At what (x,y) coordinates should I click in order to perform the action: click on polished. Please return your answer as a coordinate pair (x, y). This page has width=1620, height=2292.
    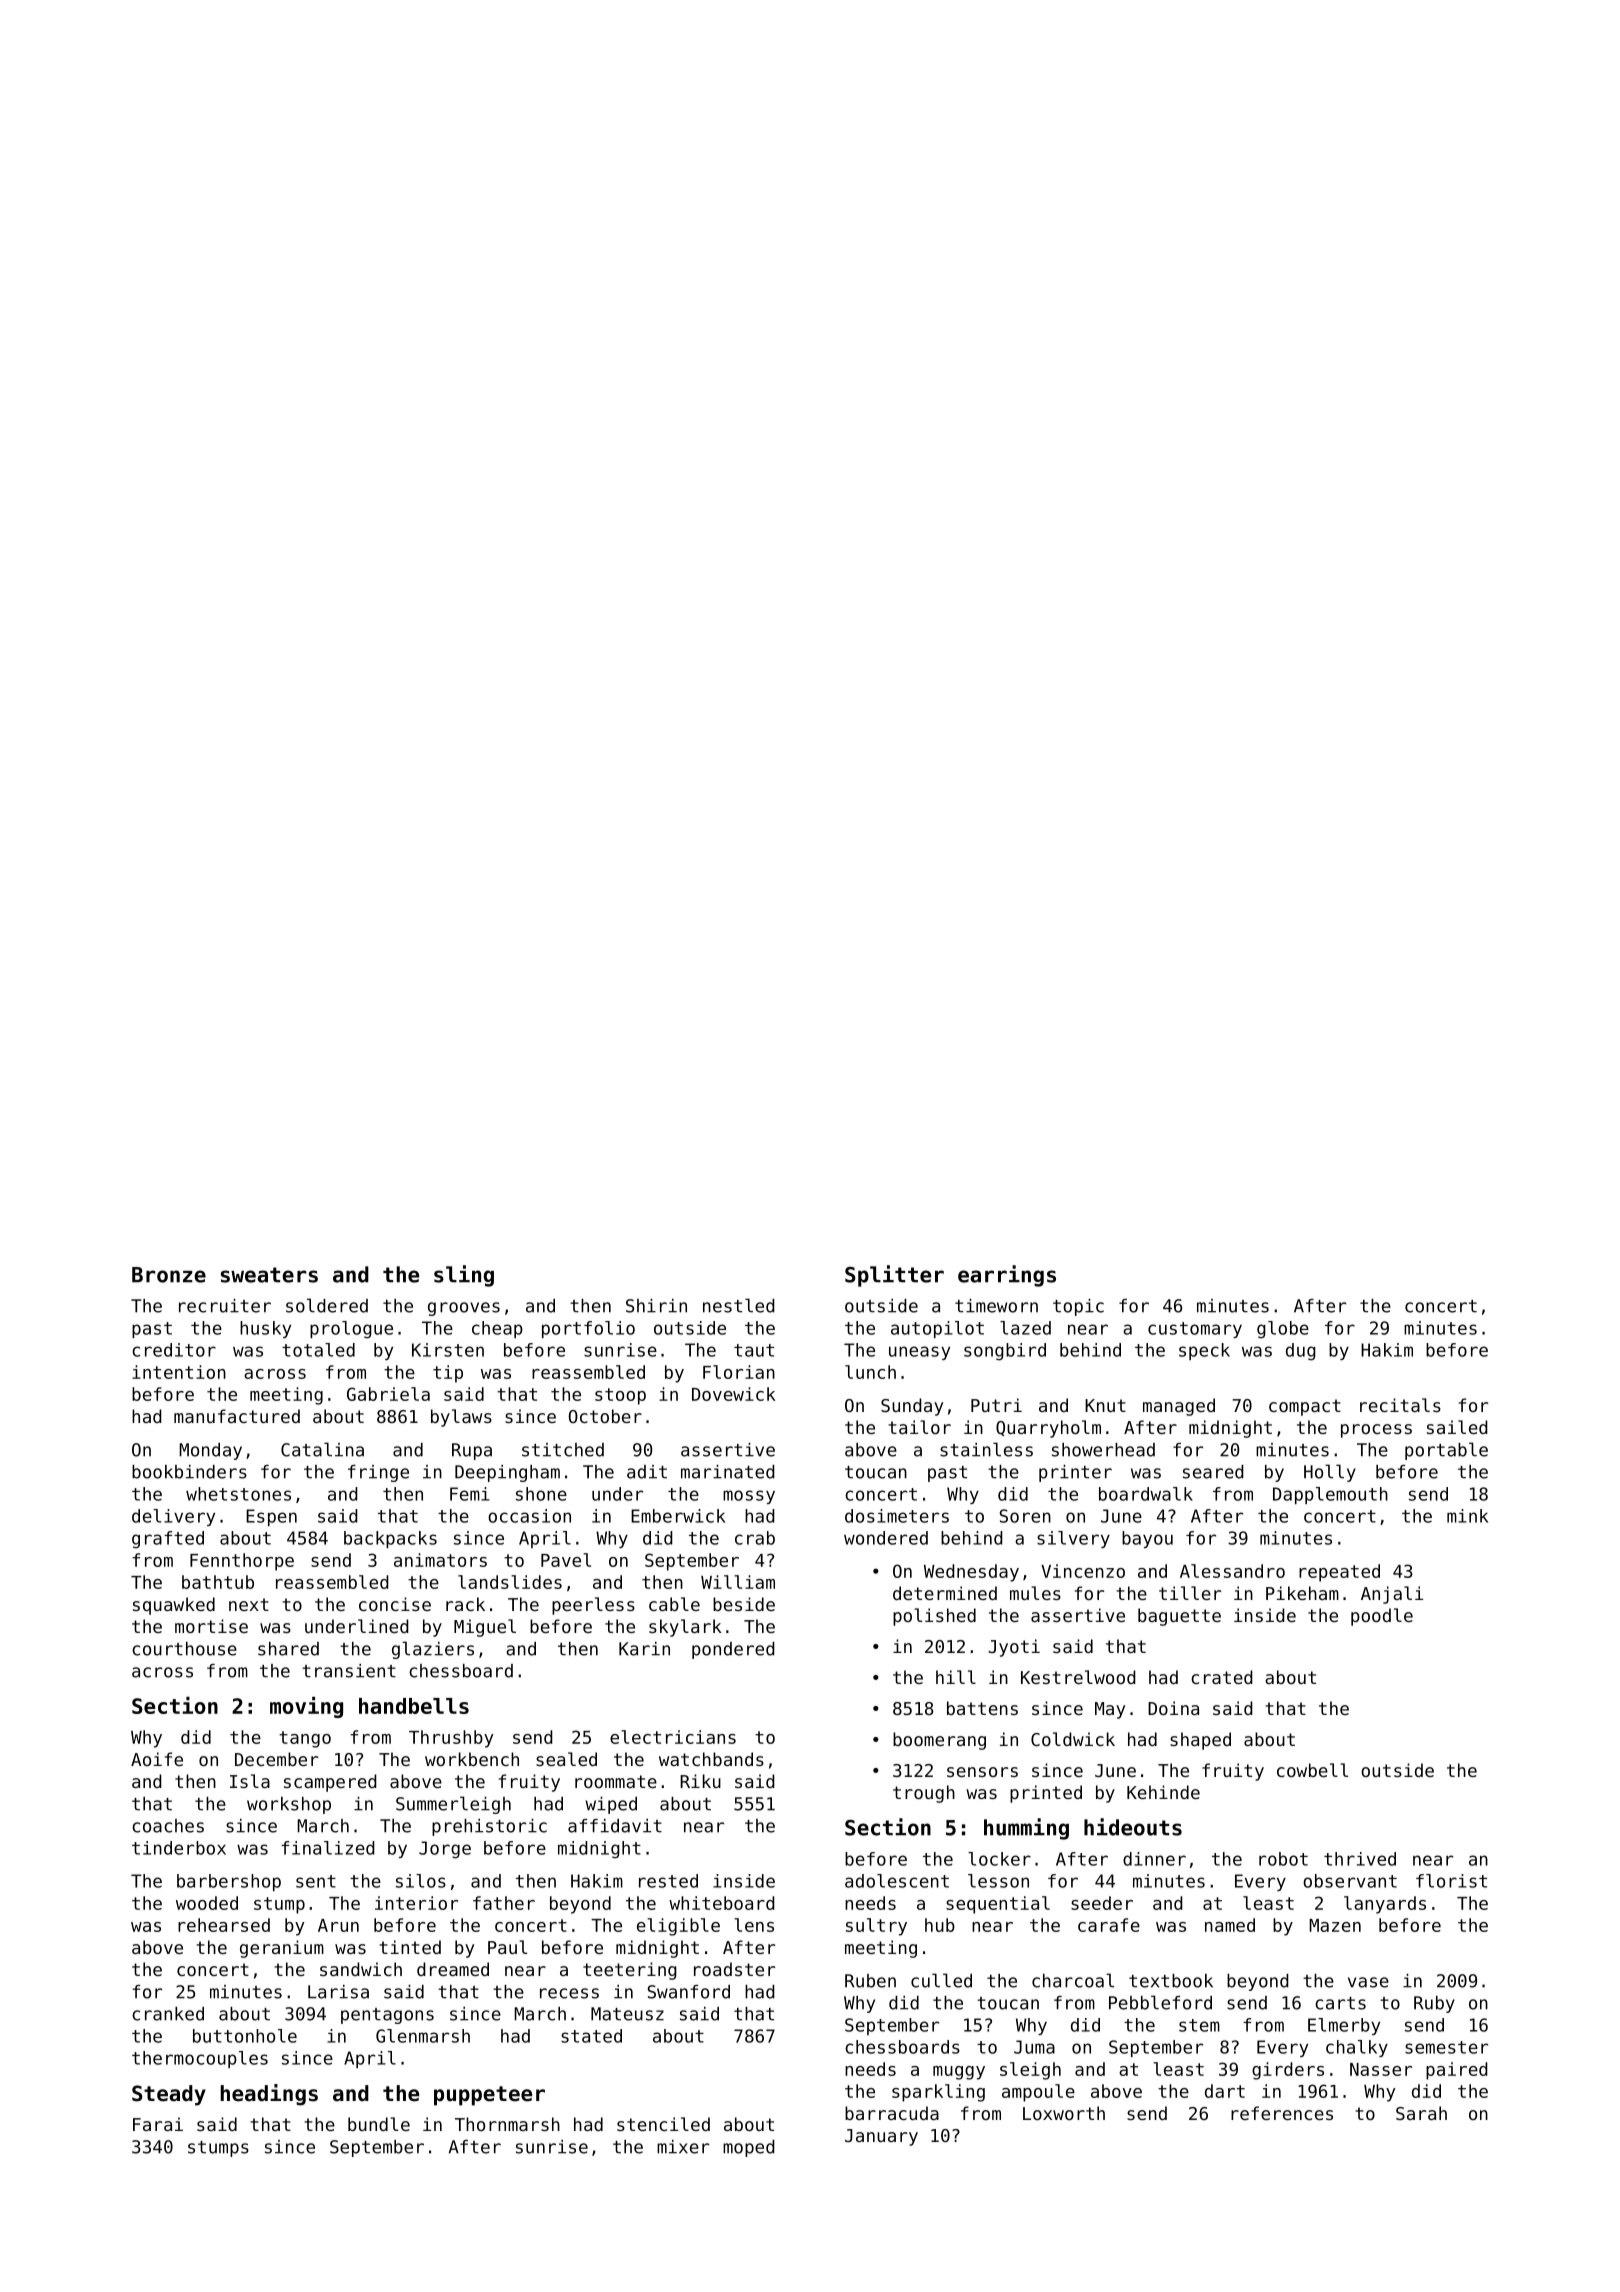
    Looking at the image, I should click on (934, 1617).
